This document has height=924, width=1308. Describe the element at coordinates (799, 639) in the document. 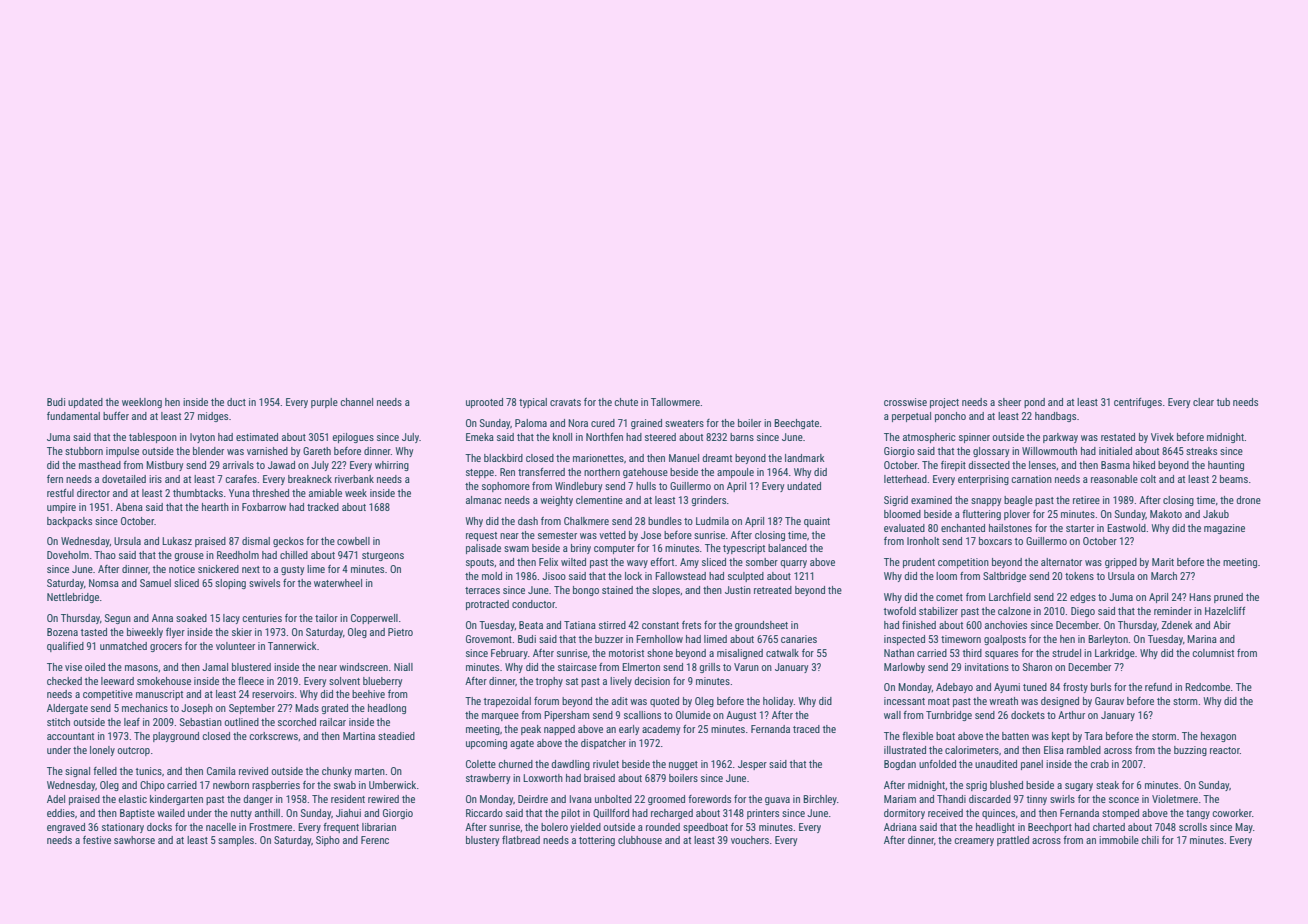

I see `canaries` at that location.
